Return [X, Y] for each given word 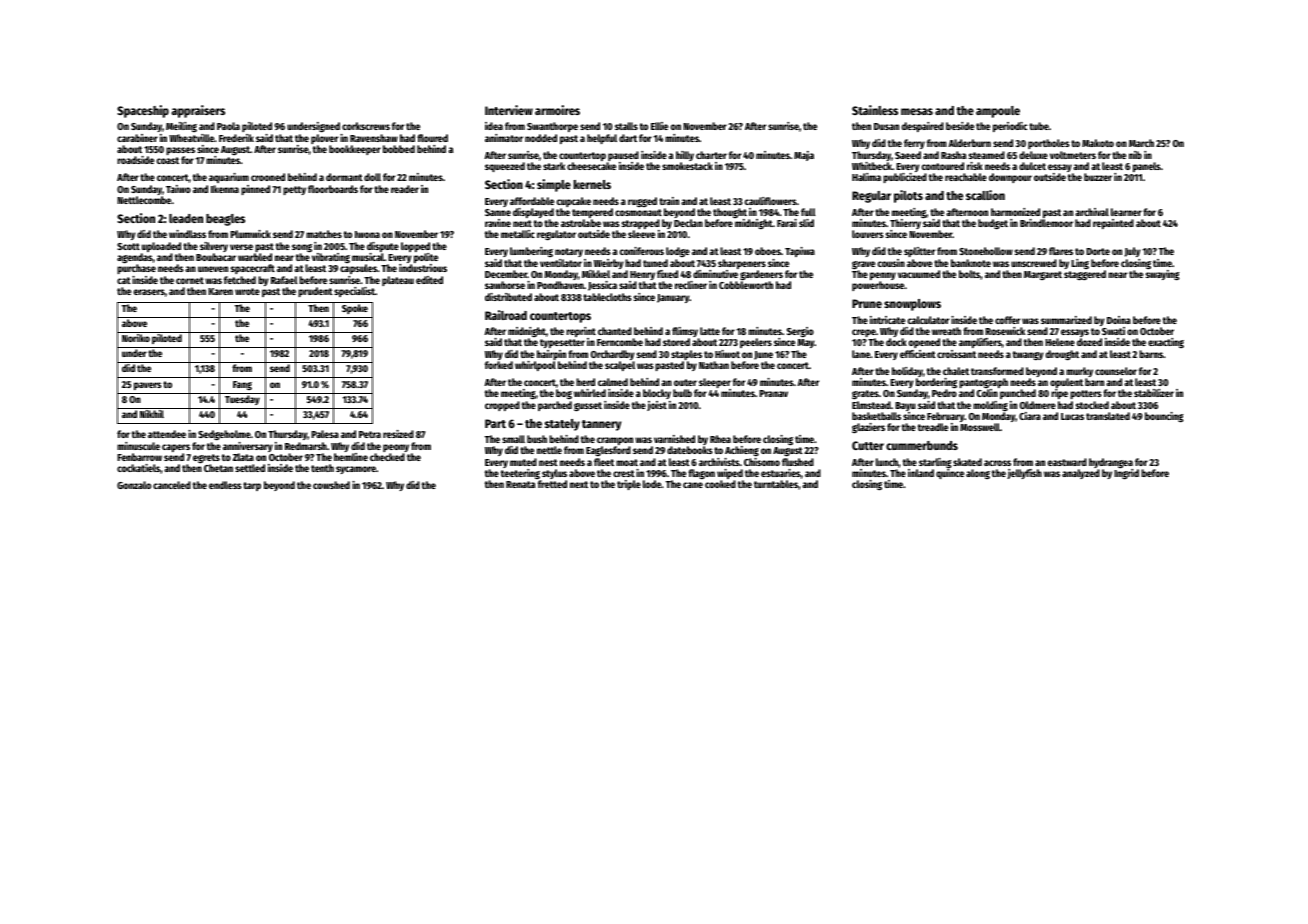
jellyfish [1024, 474]
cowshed [331, 485]
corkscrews [366, 126]
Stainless [875, 110]
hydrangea [1111, 463]
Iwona [367, 234]
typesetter [562, 343]
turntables [776, 484]
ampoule [998, 112]
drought [1062, 355]
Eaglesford [608, 451]
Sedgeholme [224, 435]
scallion [985, 195]
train [669, 201]
